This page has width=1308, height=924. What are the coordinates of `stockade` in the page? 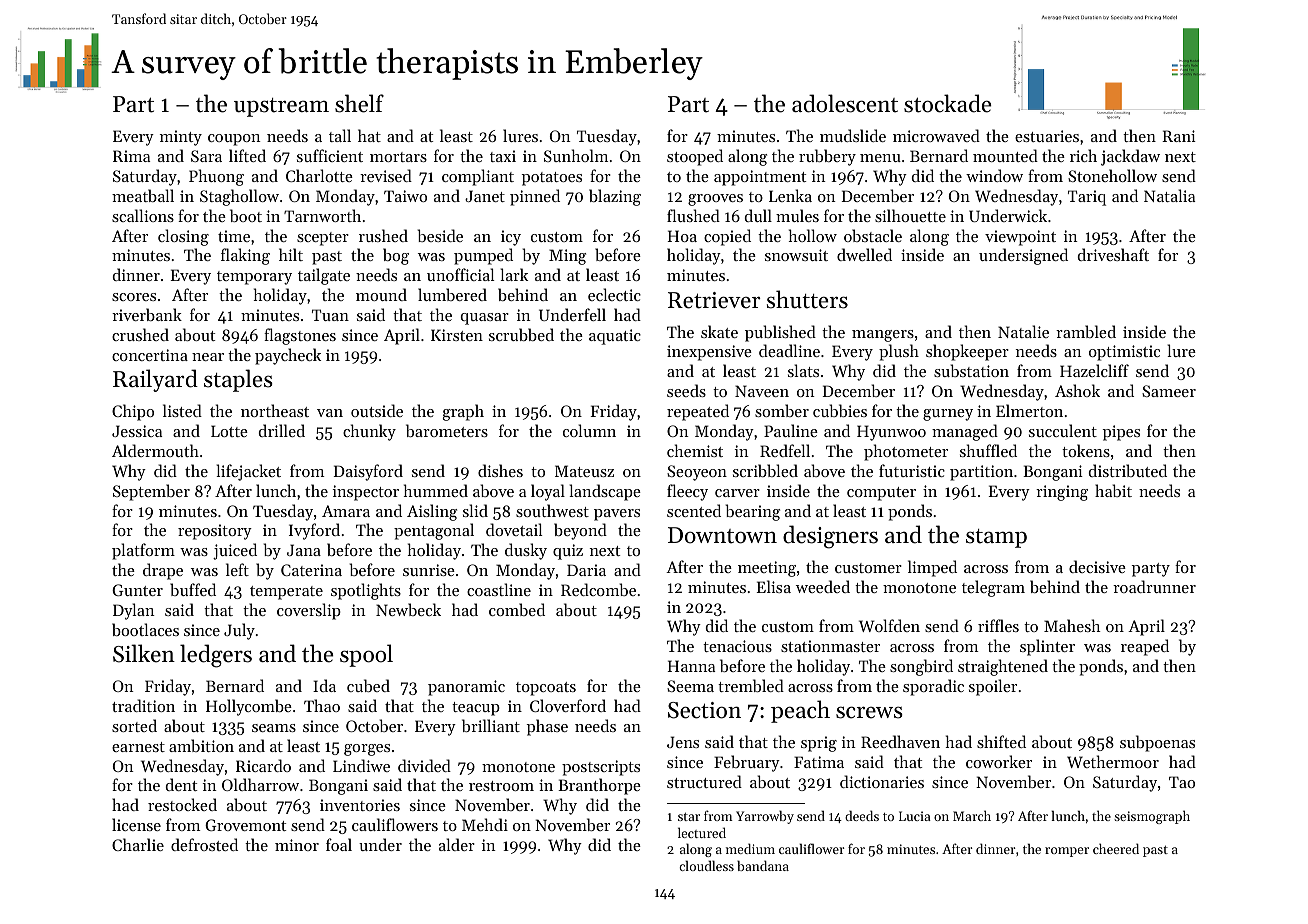 It's located at (947, 103).
